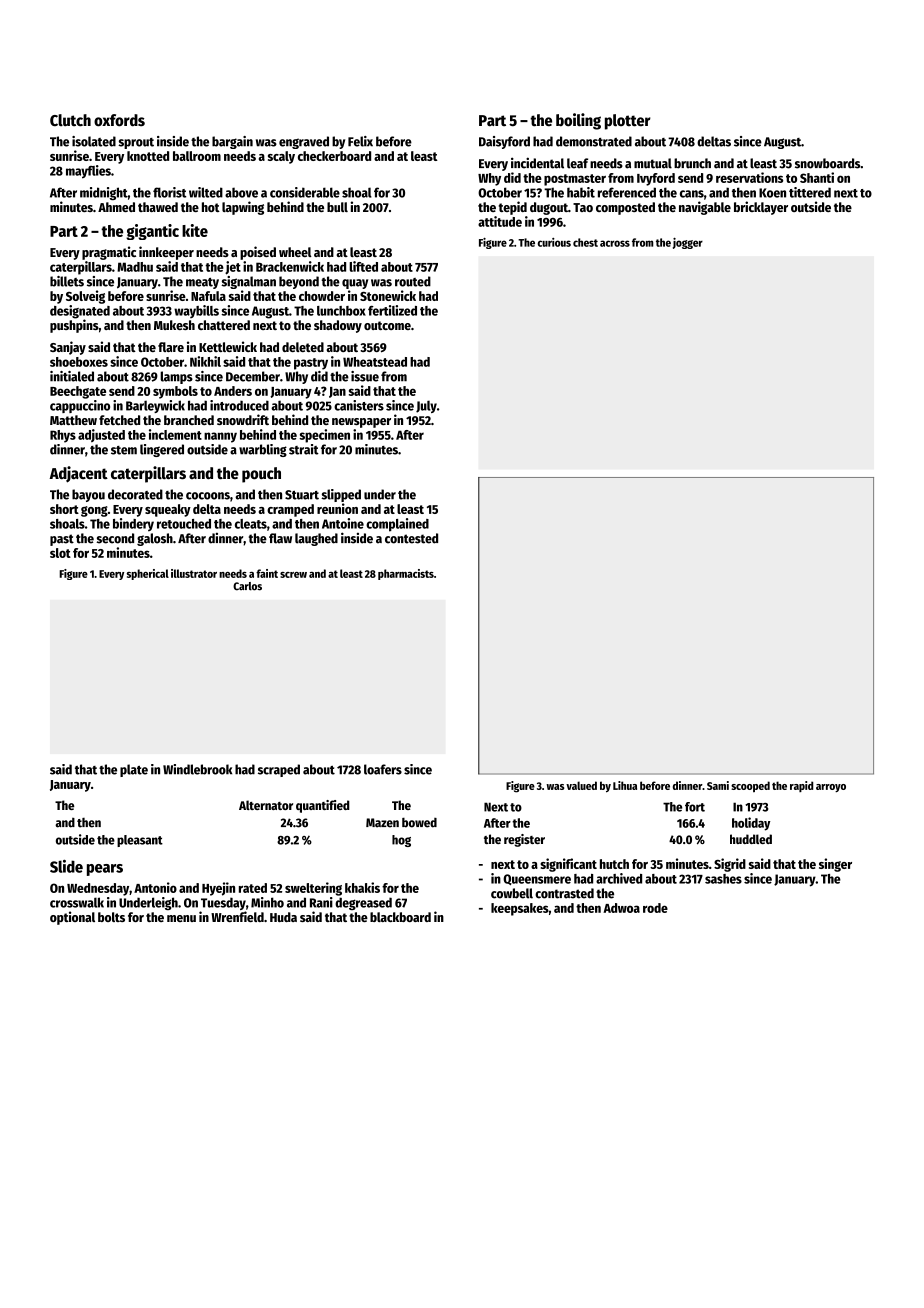  What do you see at coordinates (827, 163) in the page?
I see `snowboards` at bounding box center [827, 163].
